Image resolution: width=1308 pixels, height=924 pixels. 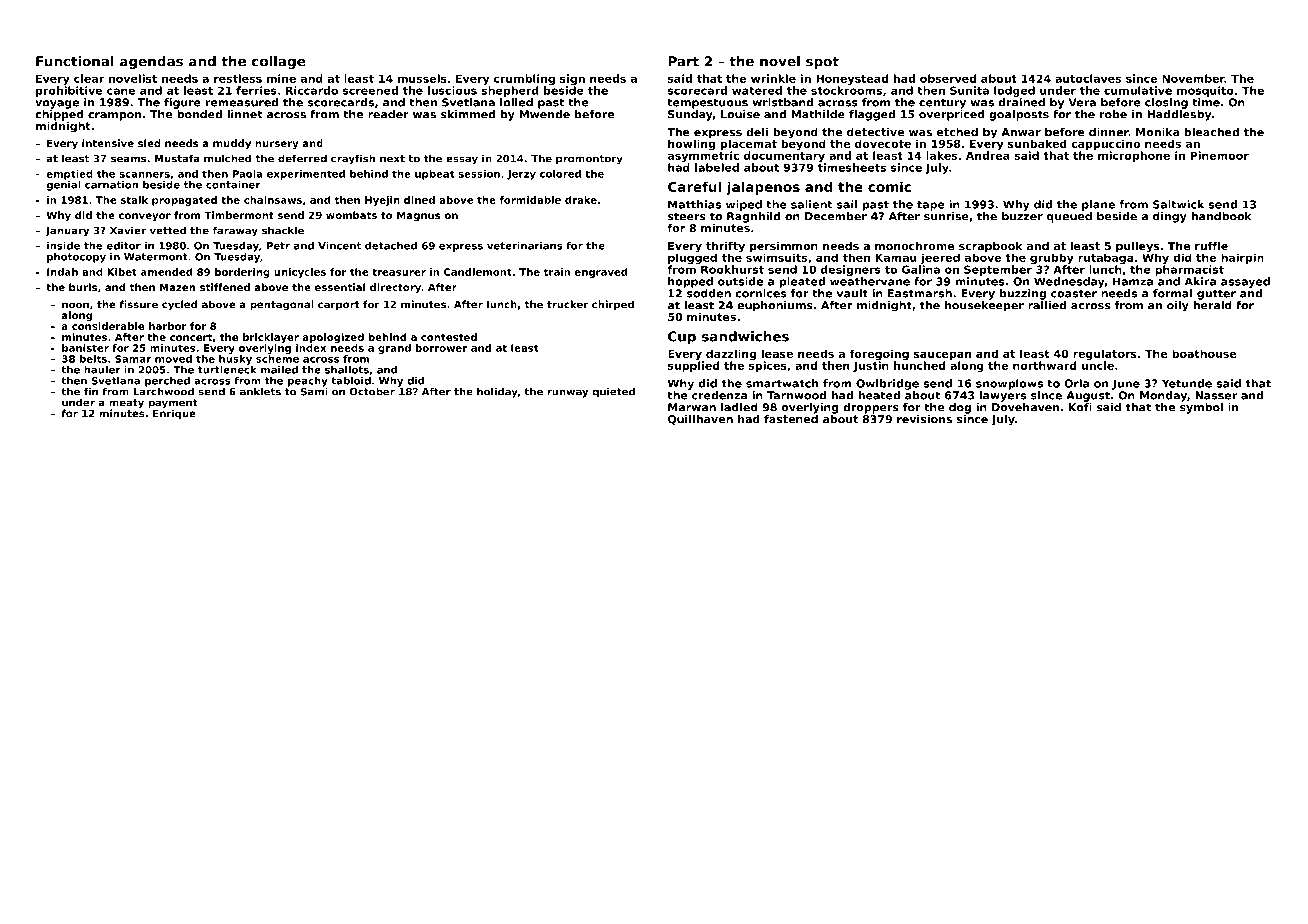 I want to click on holiday, so click(x=497, y=392).
